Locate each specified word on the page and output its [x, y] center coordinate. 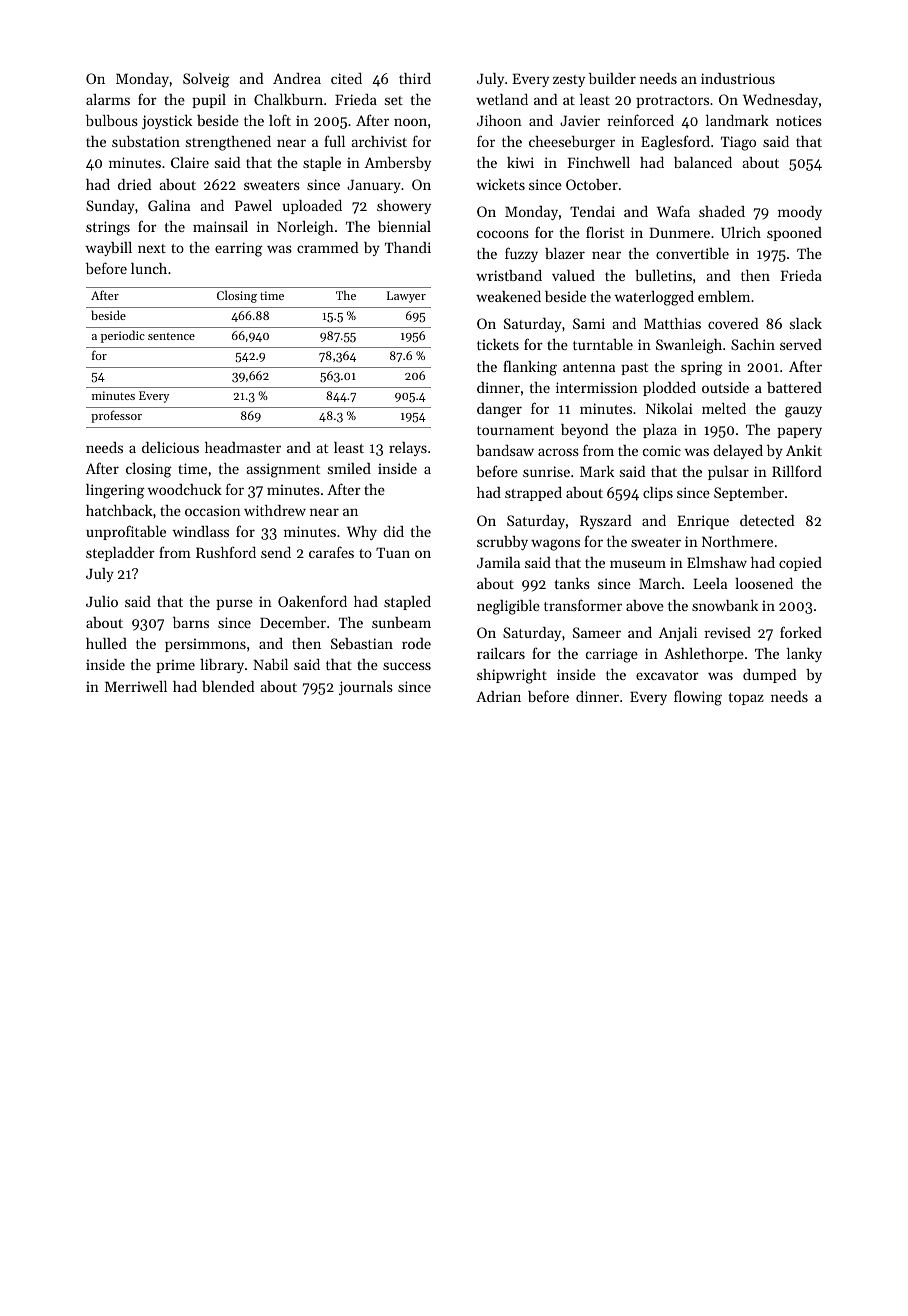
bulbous [112, 120]
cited [346, 78]
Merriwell [136, 686]
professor [116, 416]
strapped [533, 494]
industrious [738, 78]
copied [800, 564]
